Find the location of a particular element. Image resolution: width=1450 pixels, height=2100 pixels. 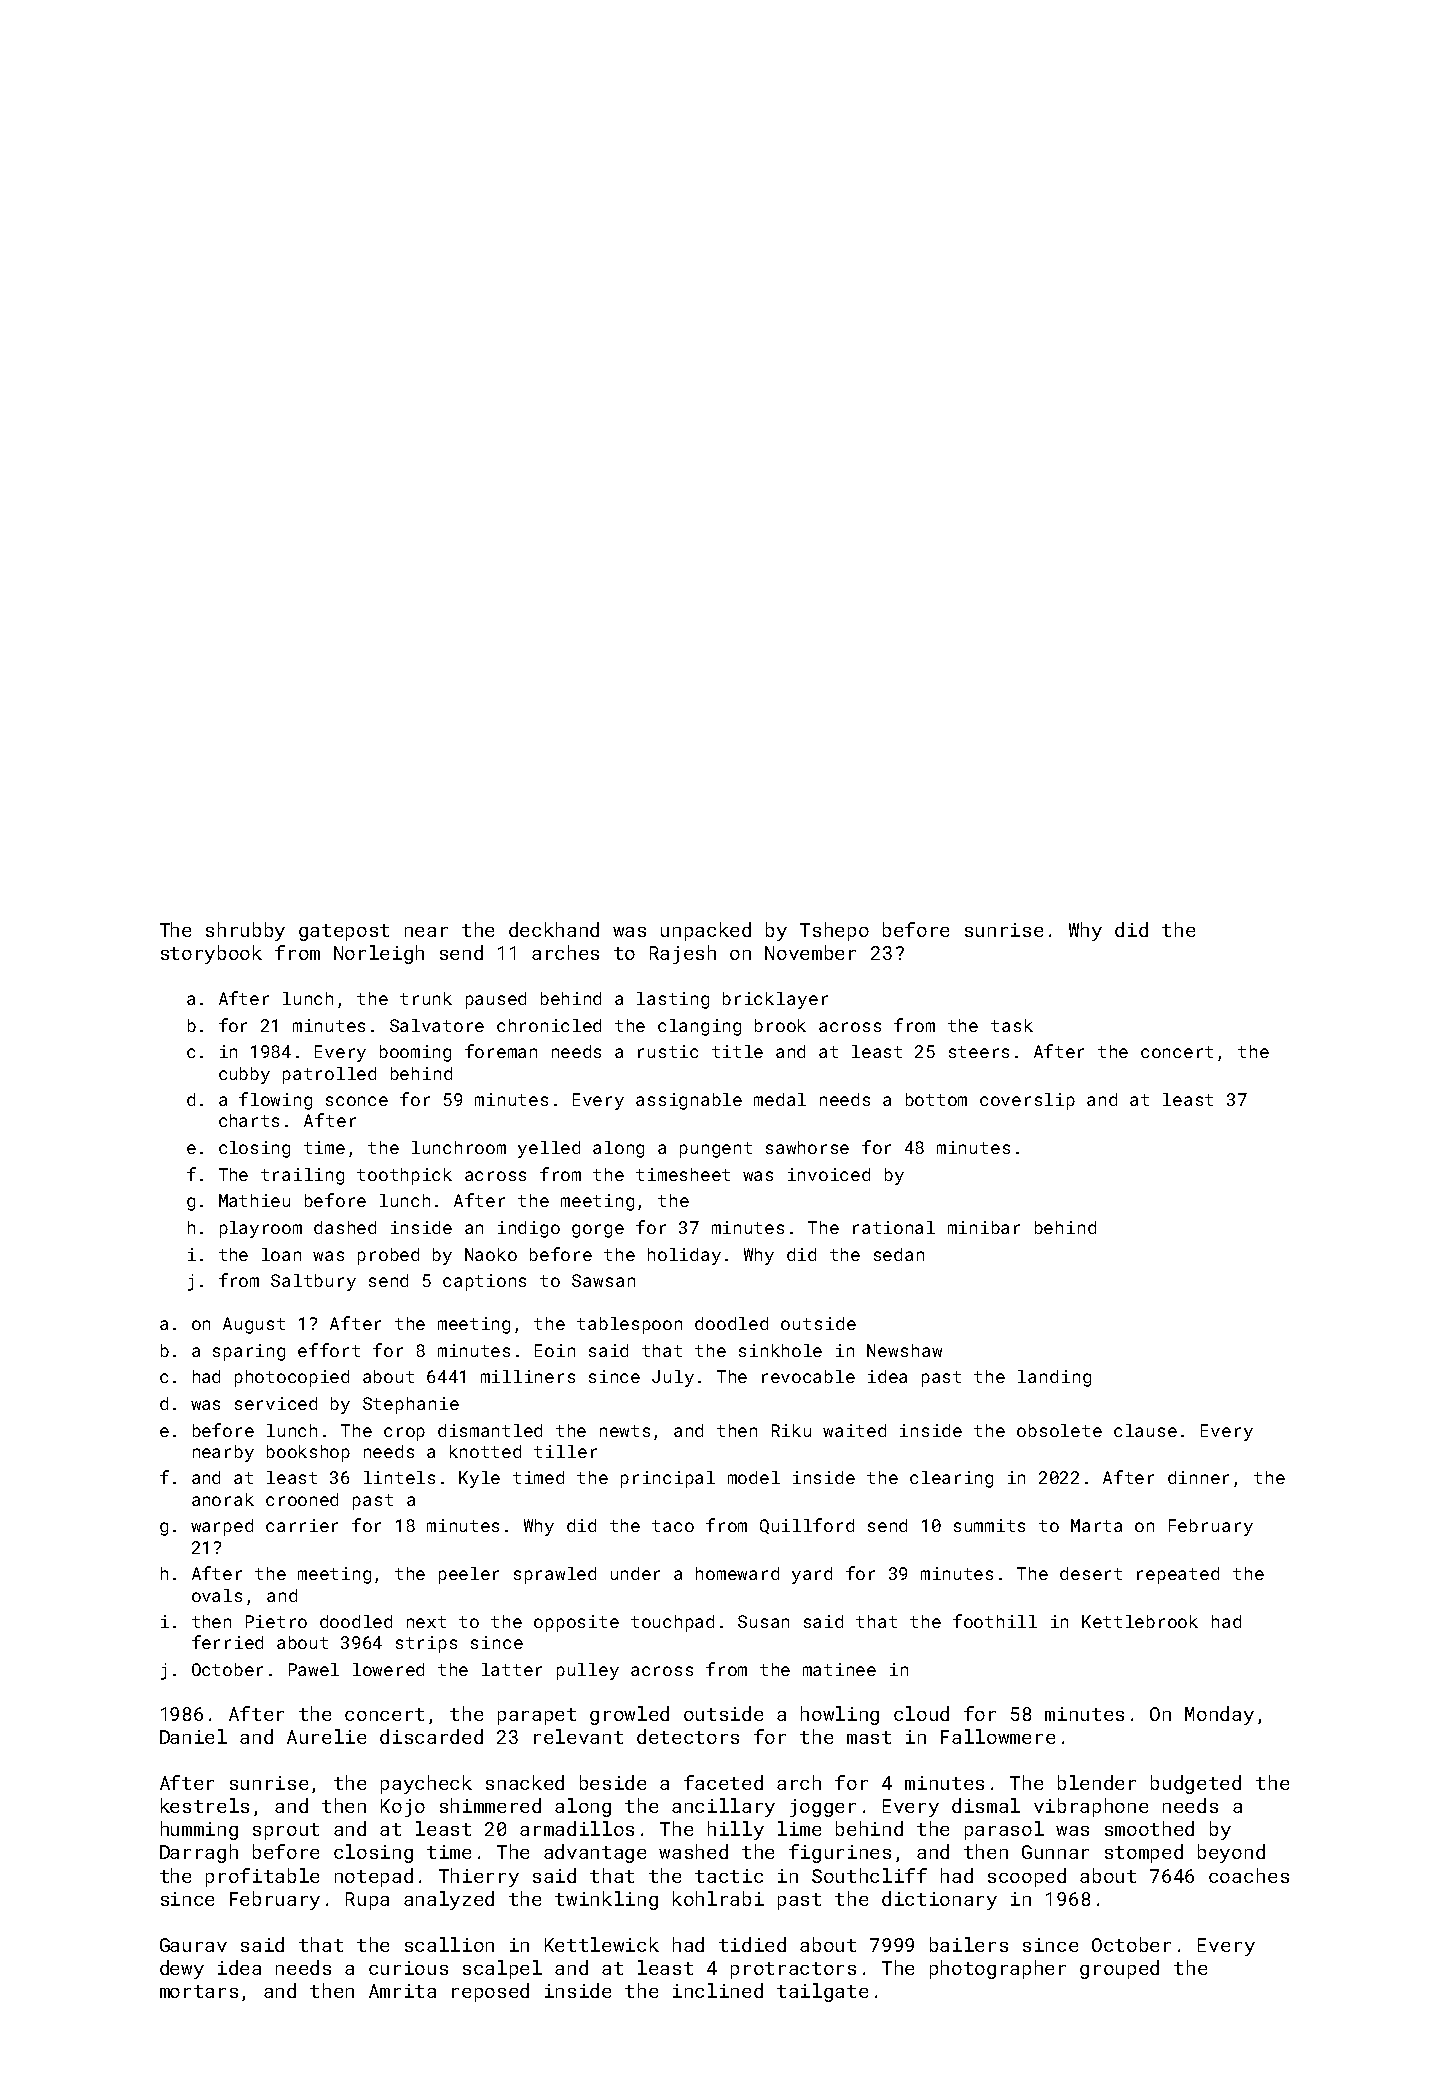

task is located at coordinates (1012, 1025).
